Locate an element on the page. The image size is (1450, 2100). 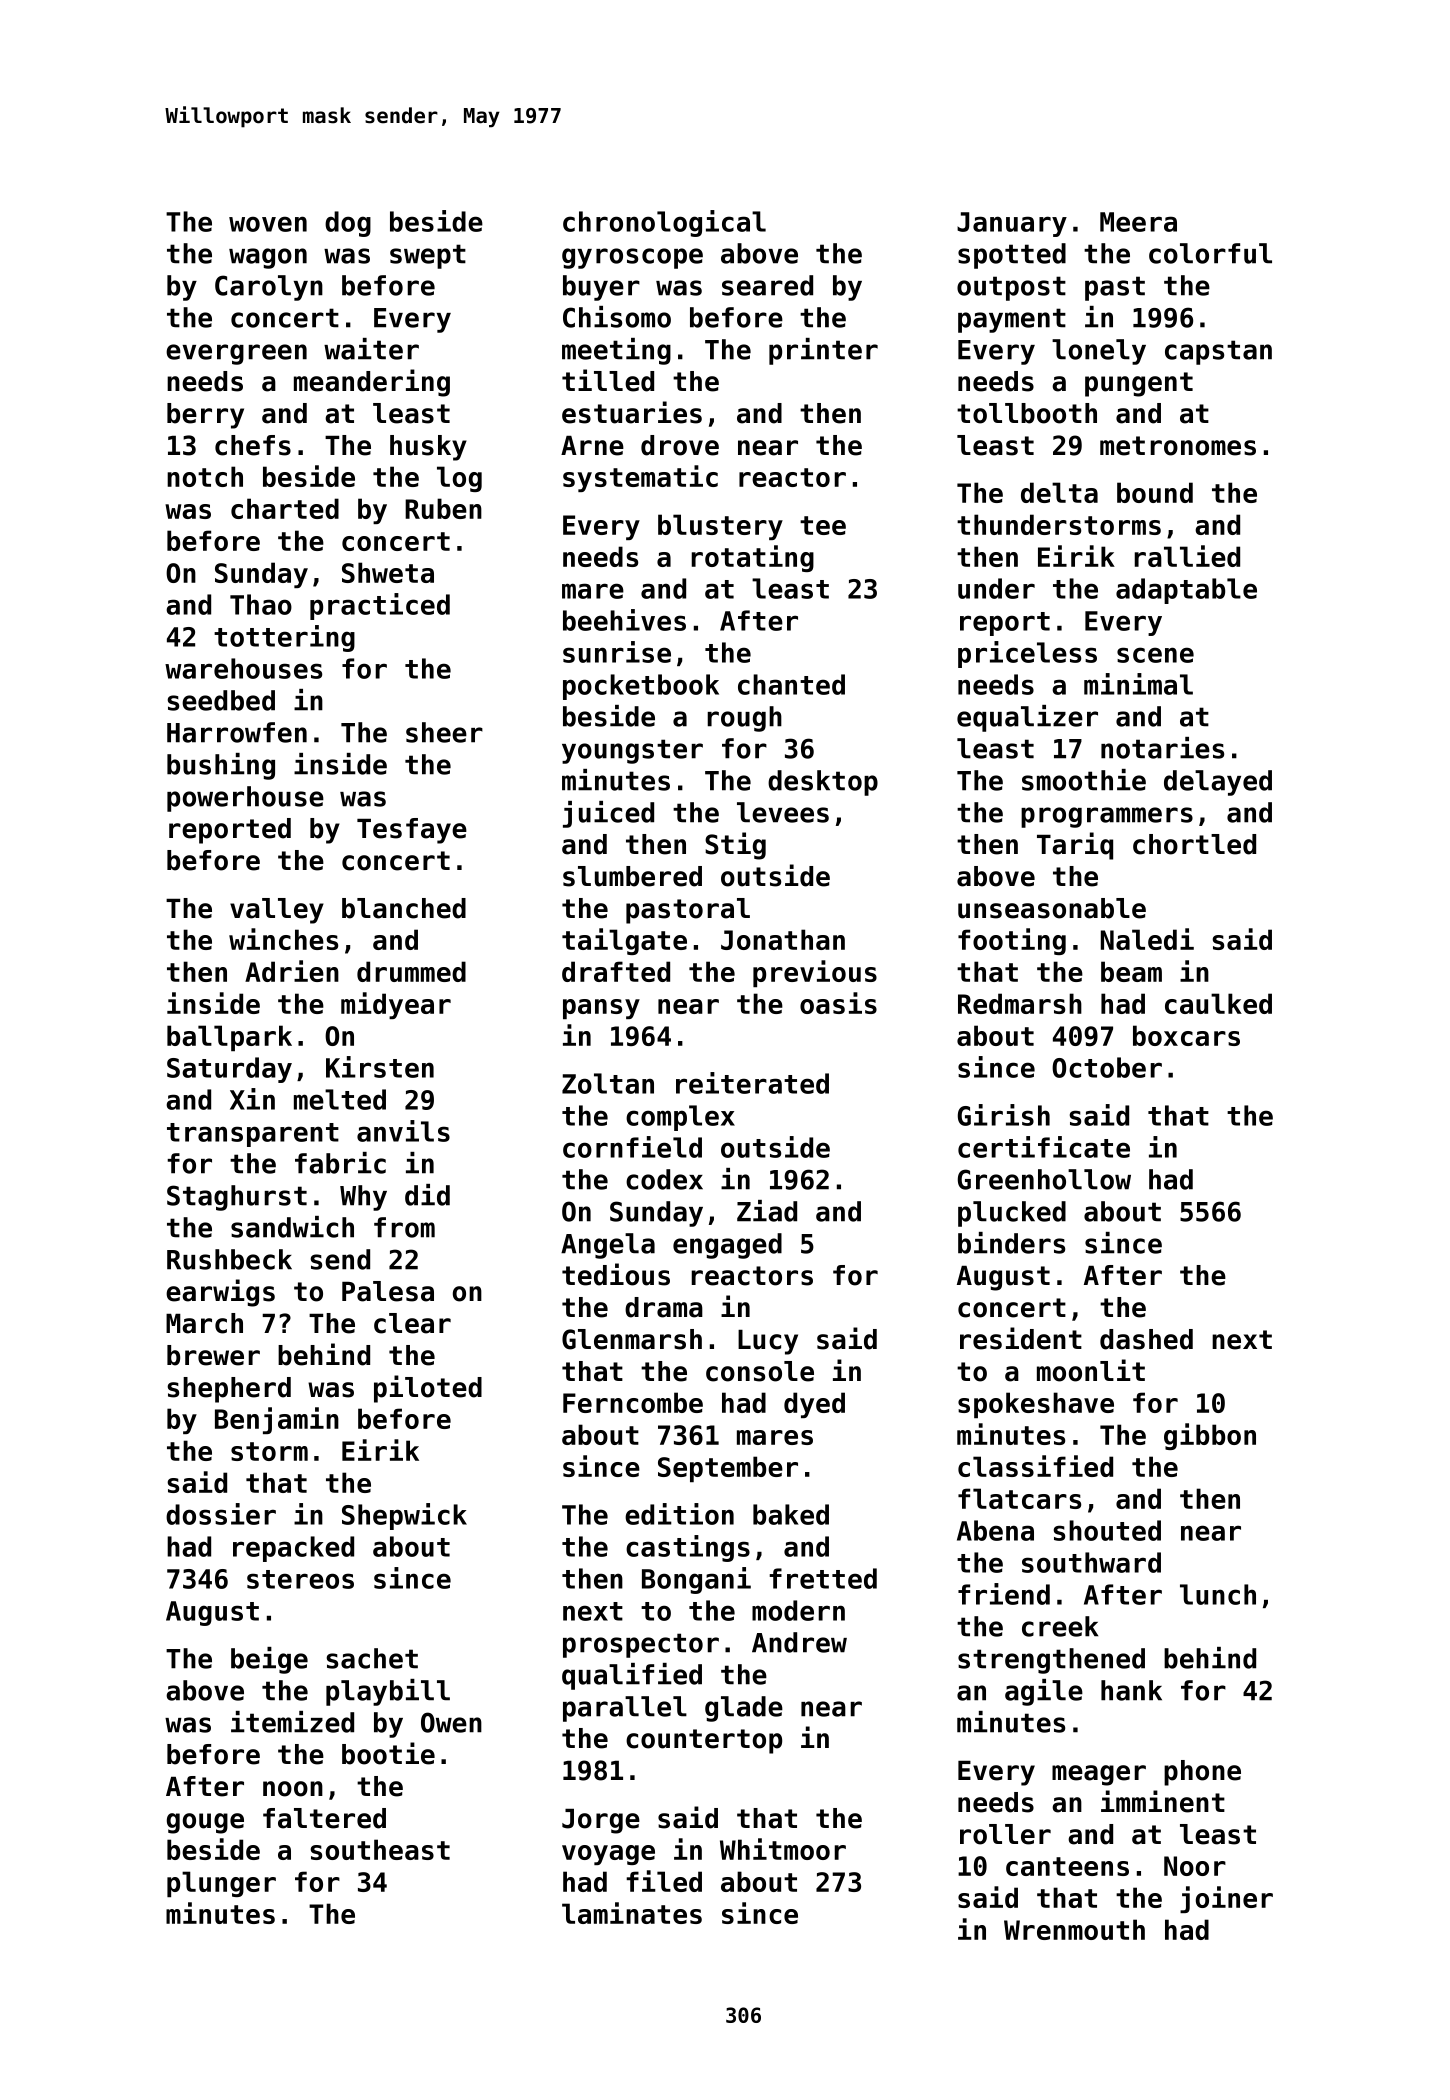
dog is located at coordinates (348, 224).
